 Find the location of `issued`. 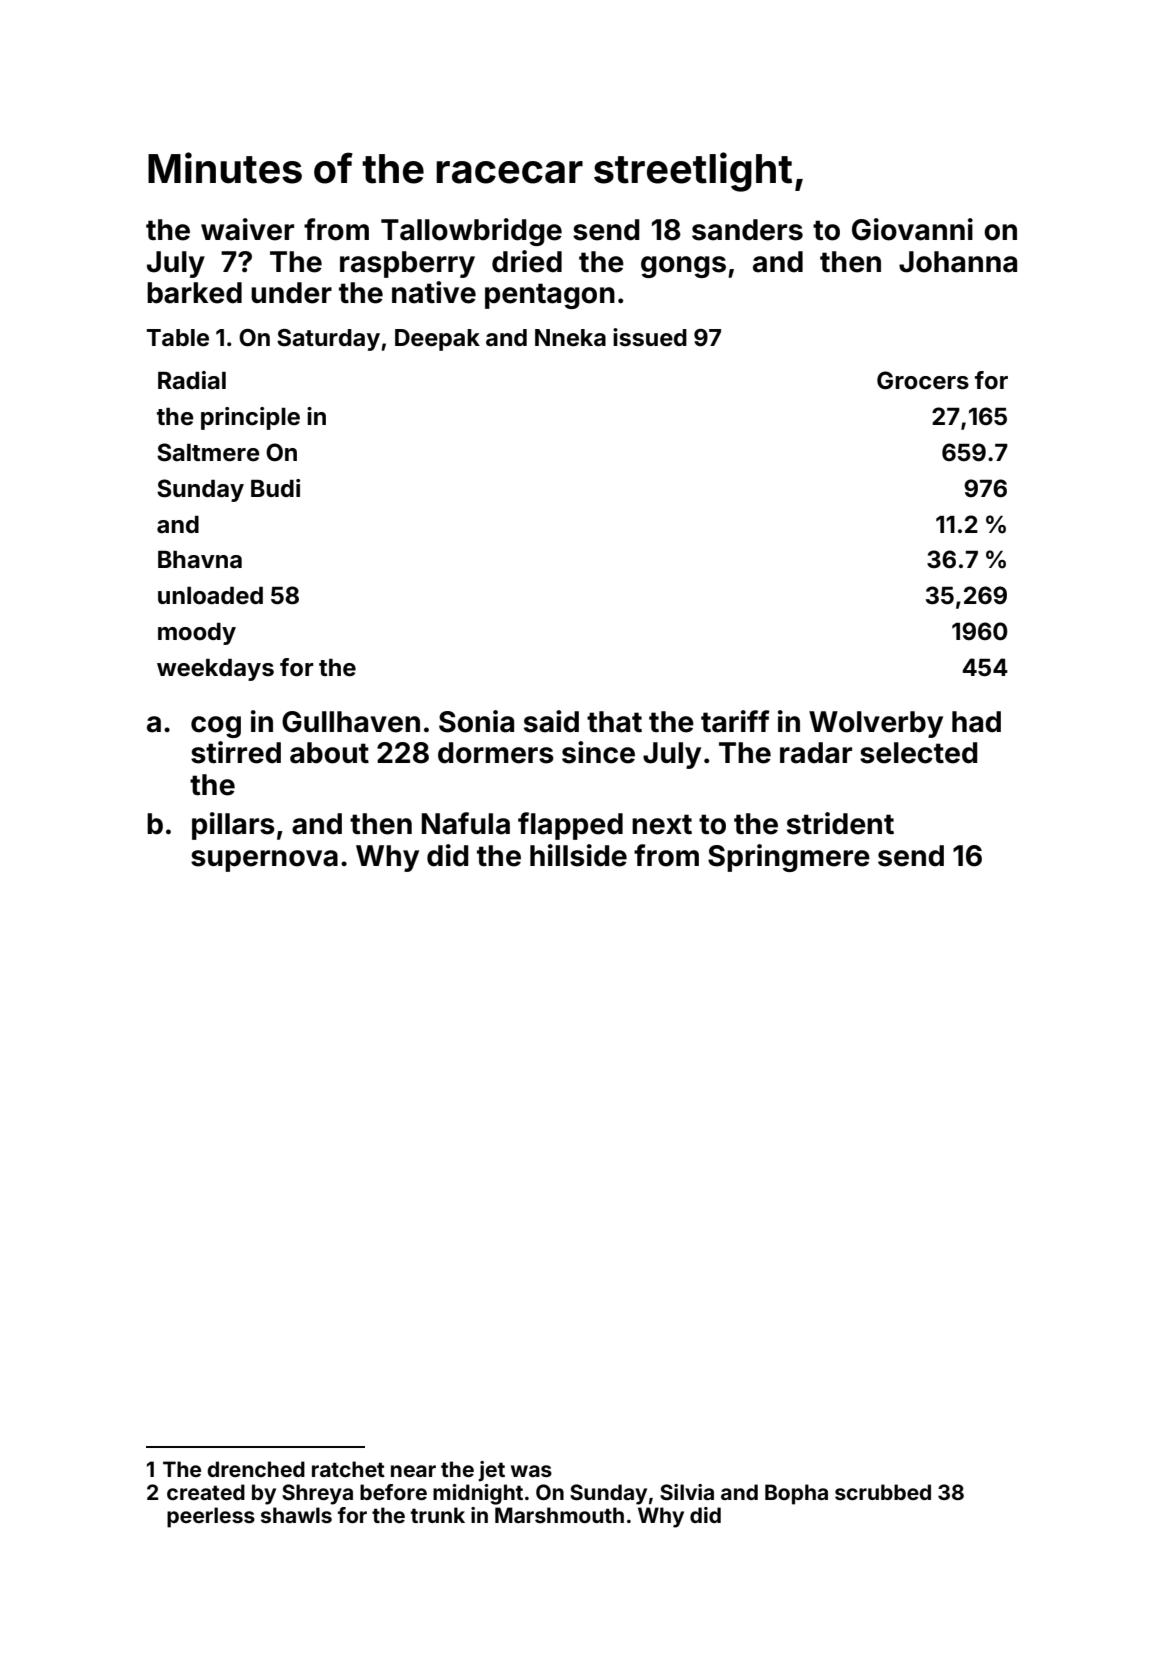

issued is located at coordinates (650, 337).
